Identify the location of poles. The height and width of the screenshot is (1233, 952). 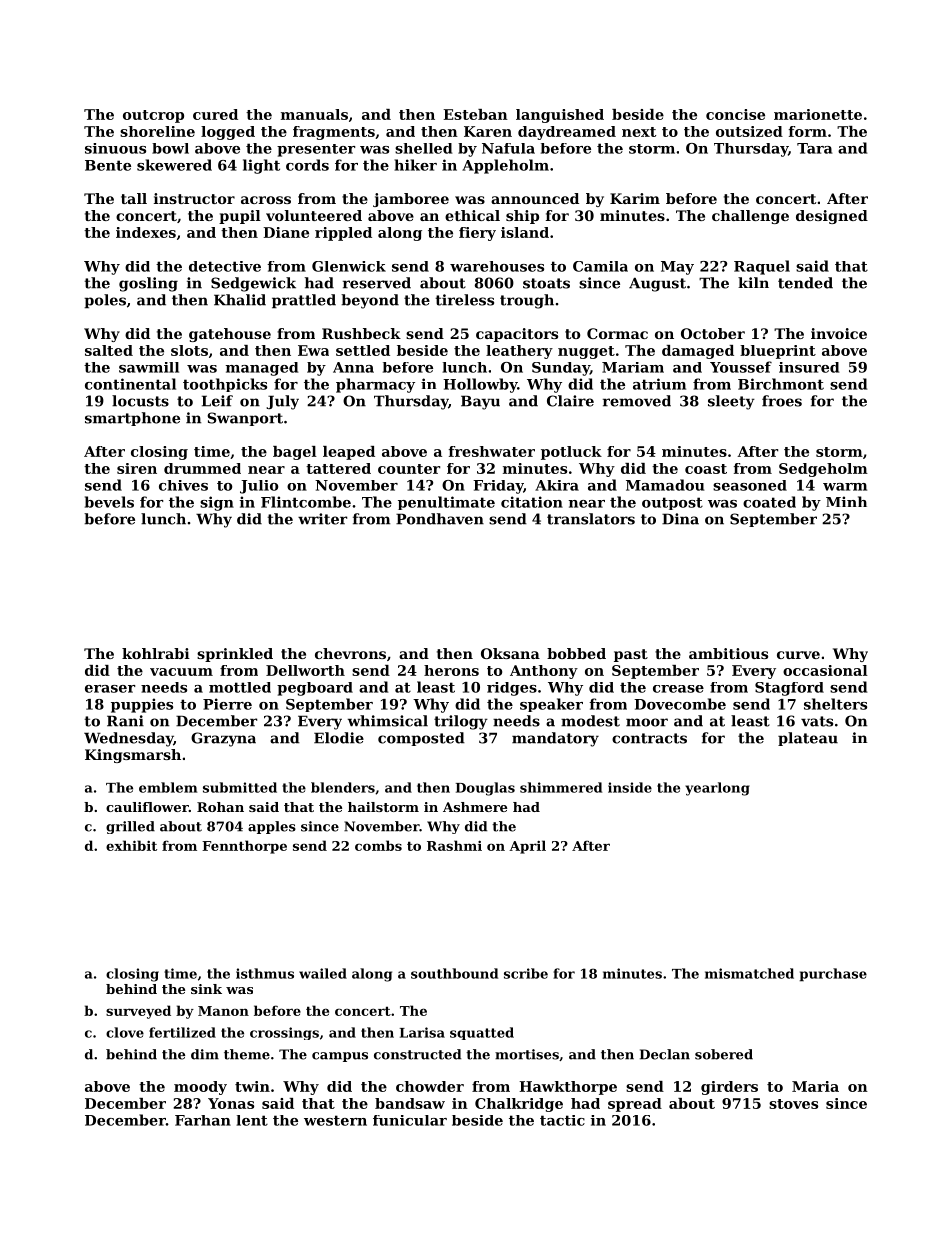
(105, 301).
